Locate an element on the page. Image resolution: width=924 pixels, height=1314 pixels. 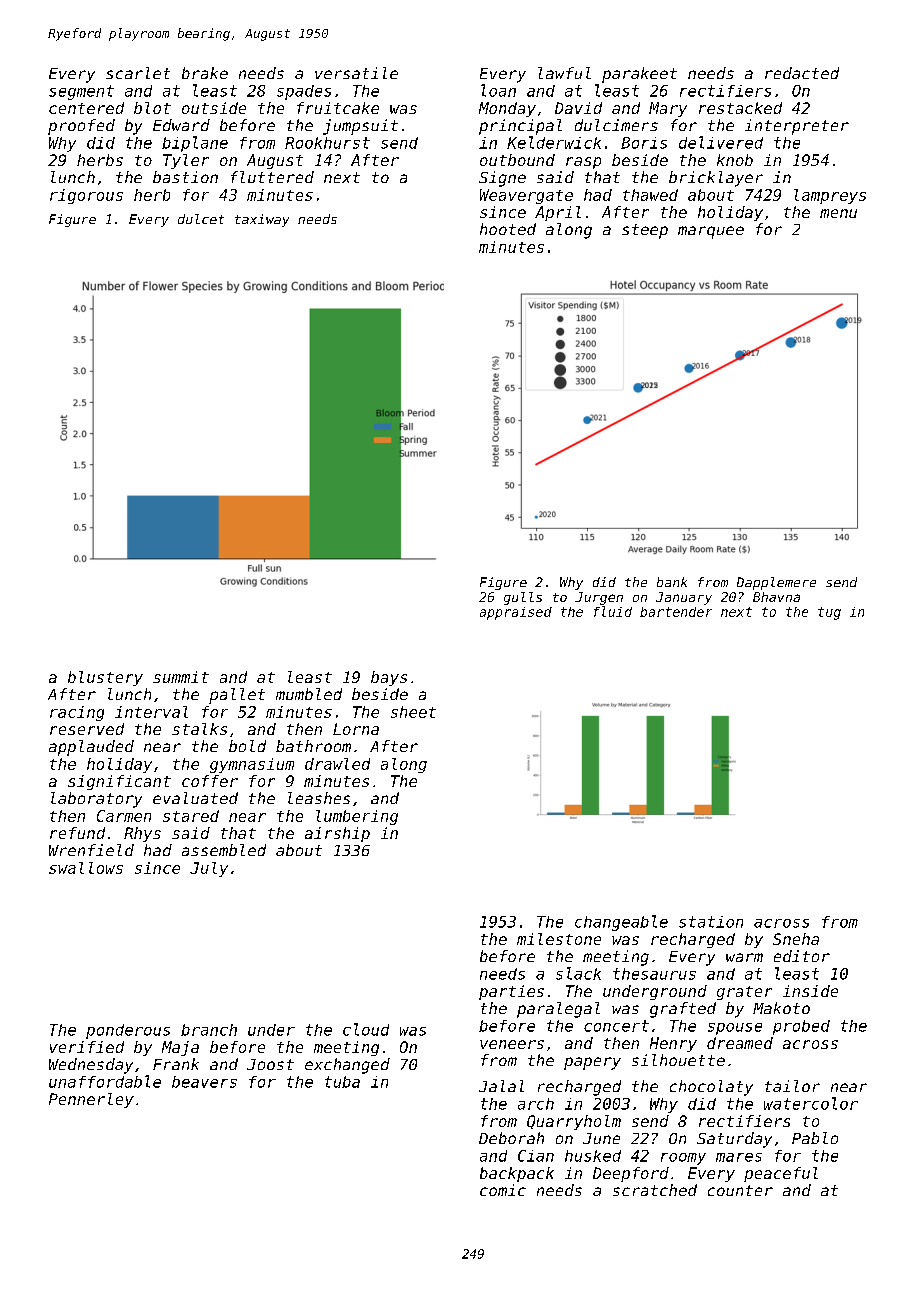
taxiway is located at coordinates (262, 220).
